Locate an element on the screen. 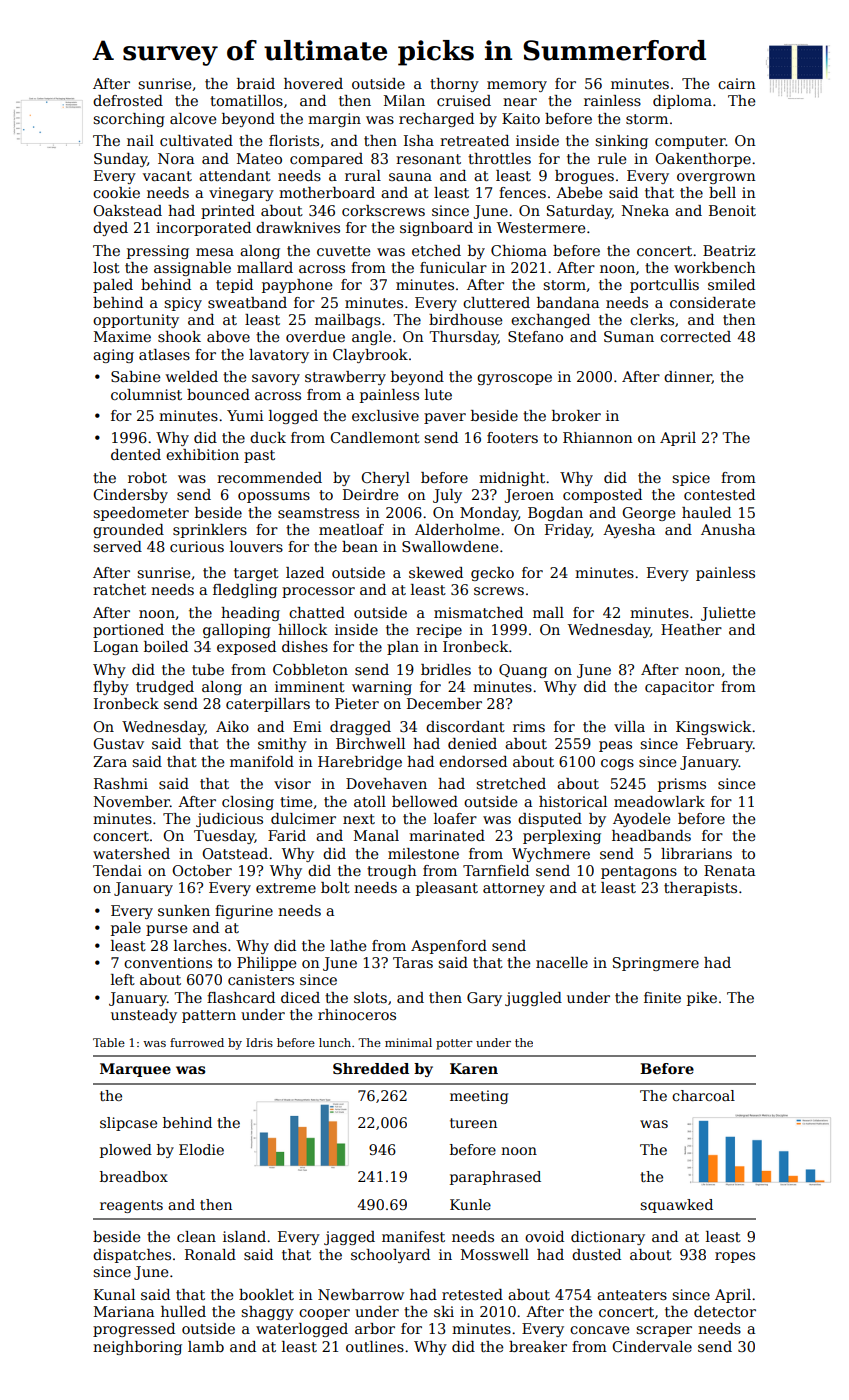  left is located at coordinates (123, 979).
